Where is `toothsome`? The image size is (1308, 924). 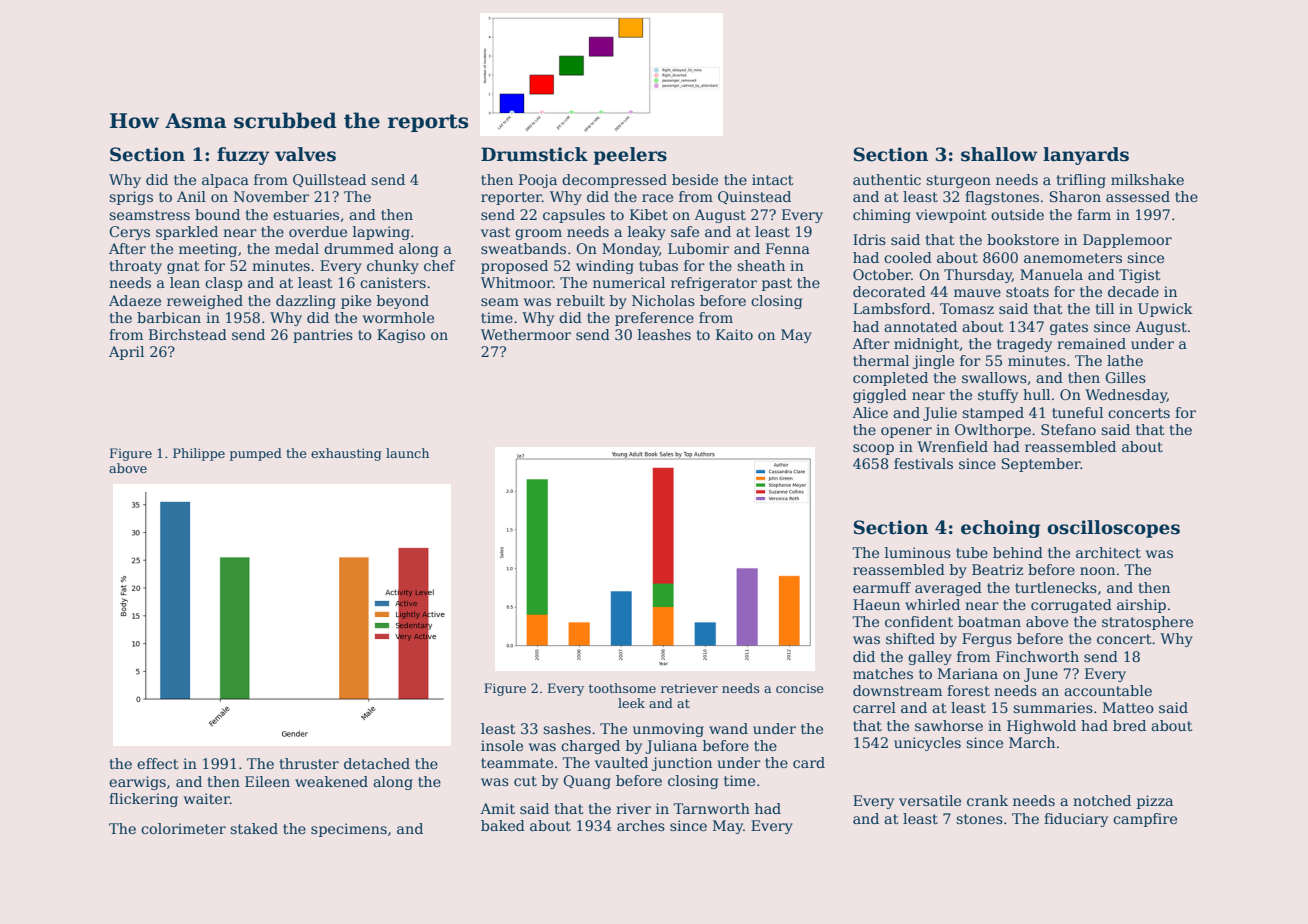
toothsome is located at coordinates (622, 688).
